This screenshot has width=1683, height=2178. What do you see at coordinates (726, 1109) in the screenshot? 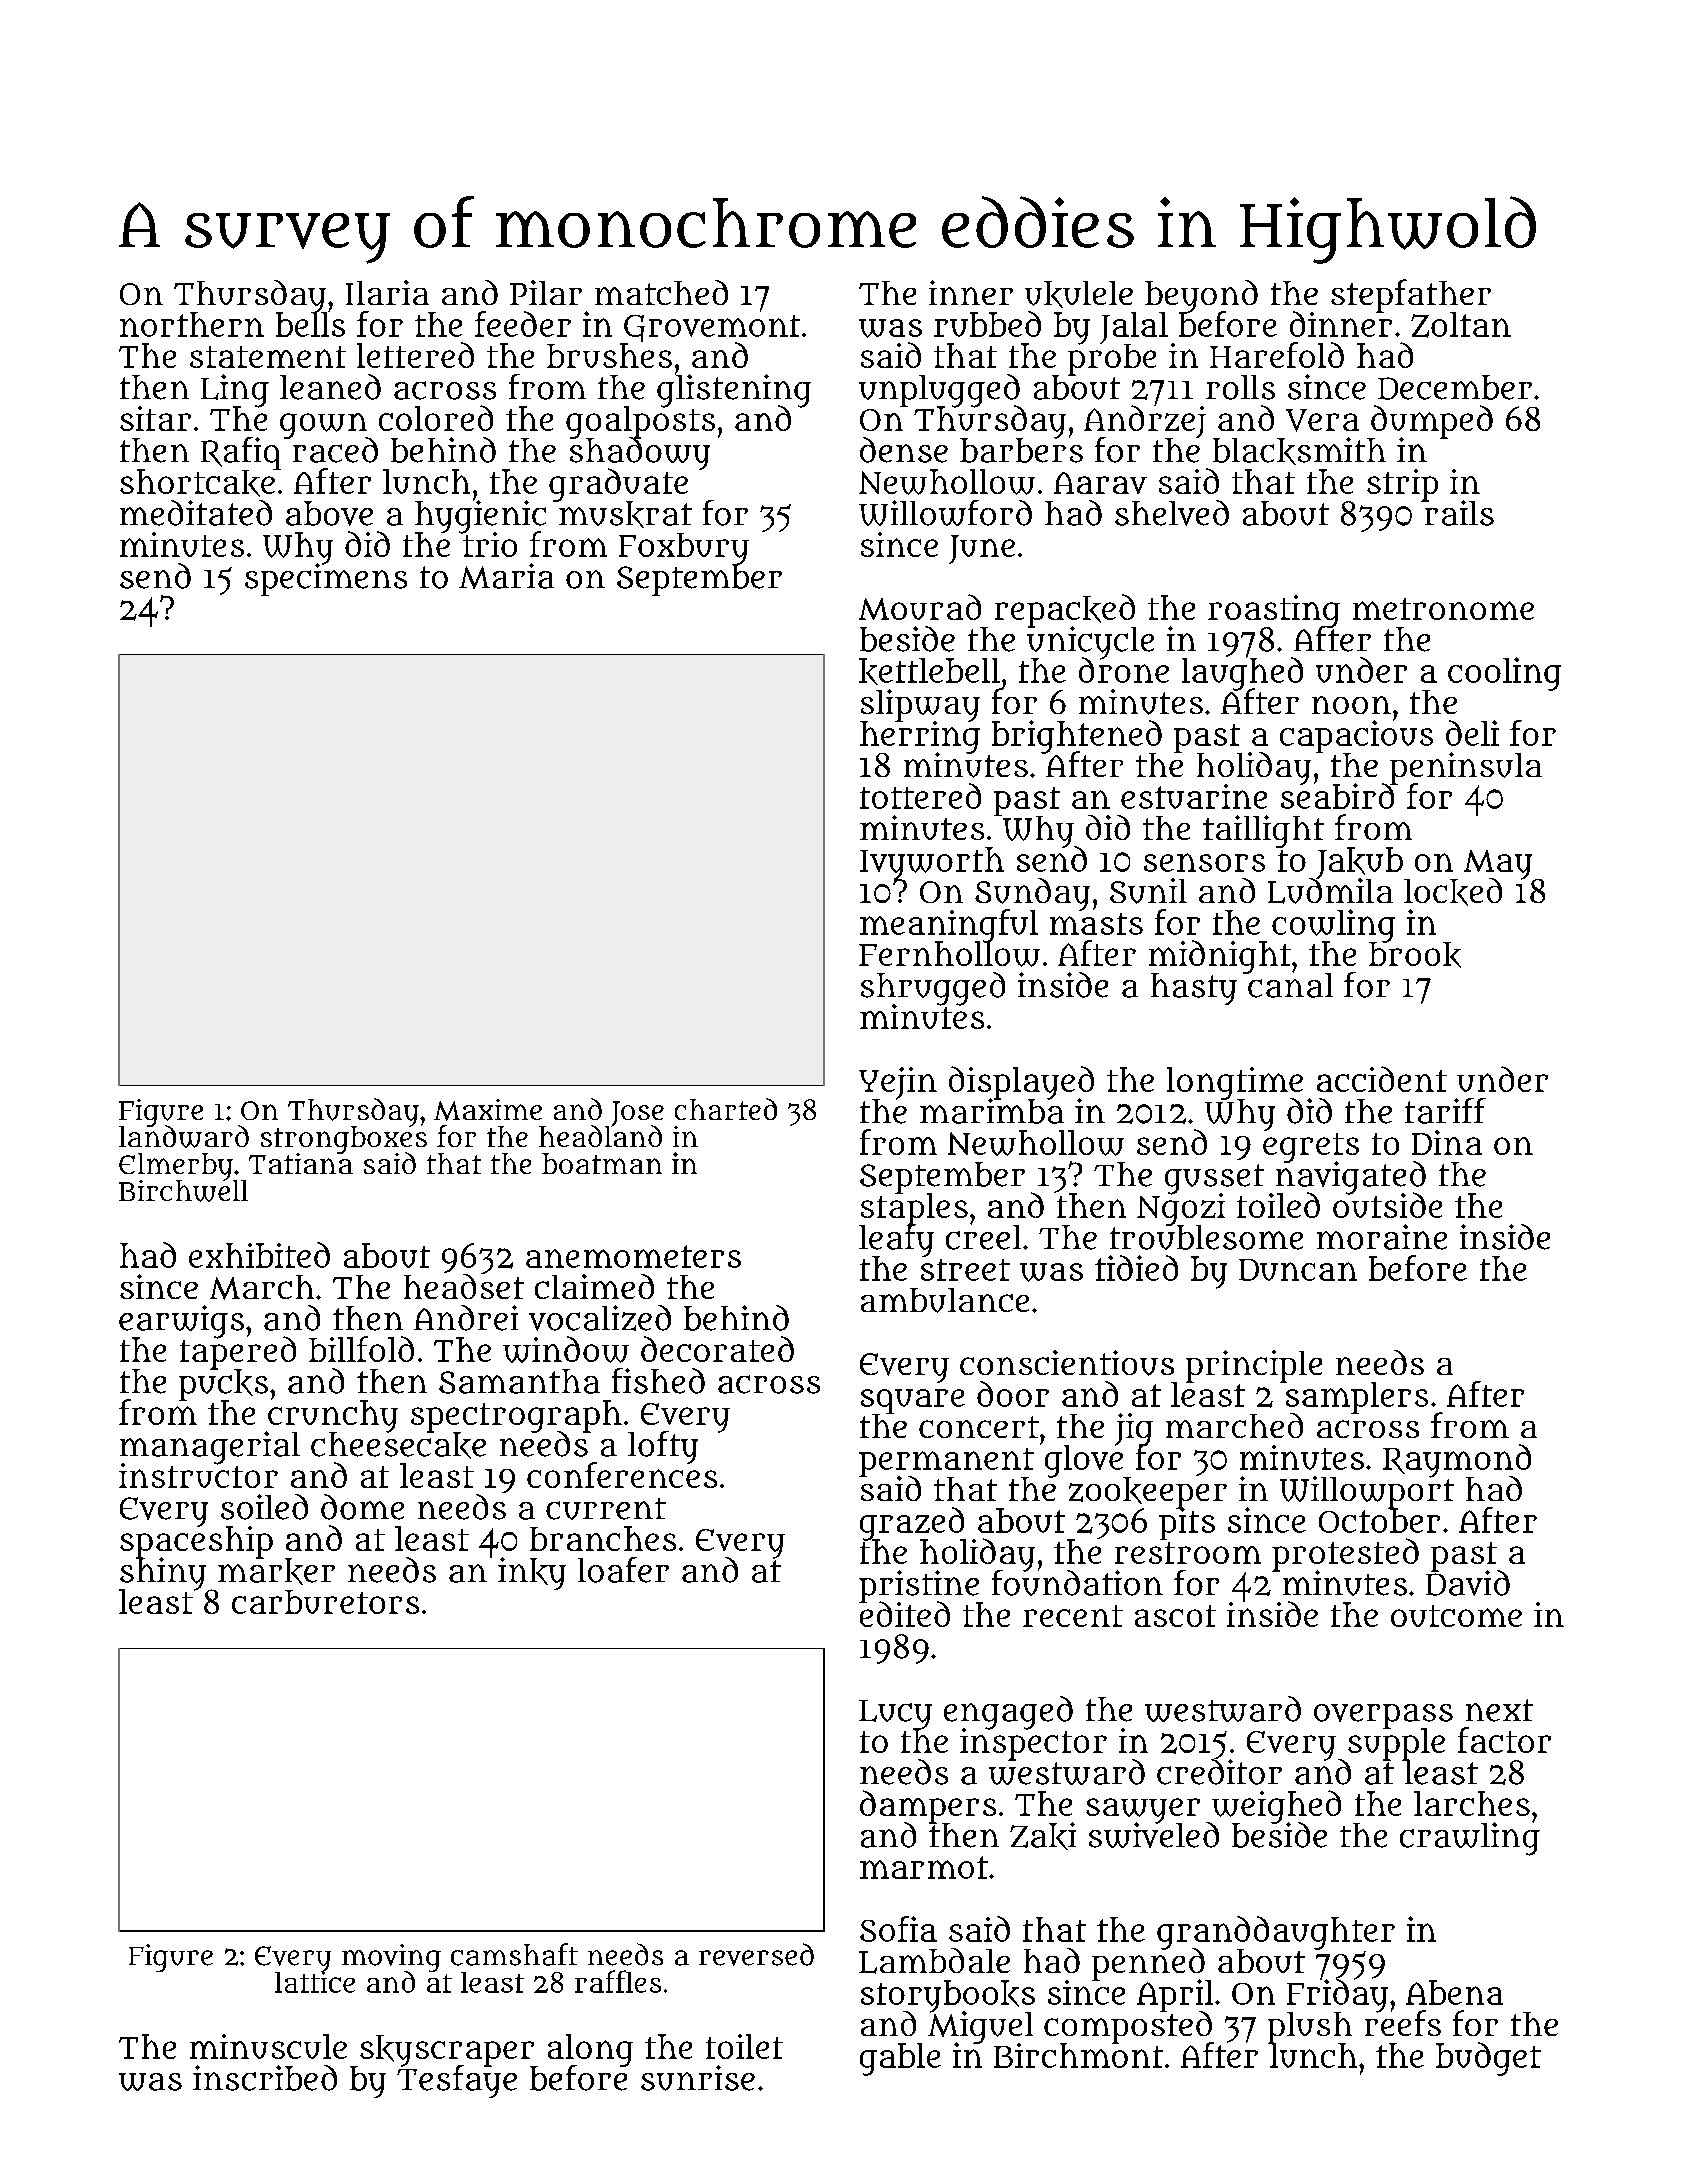
I see `charted` at bounding box center [726, 1109].
